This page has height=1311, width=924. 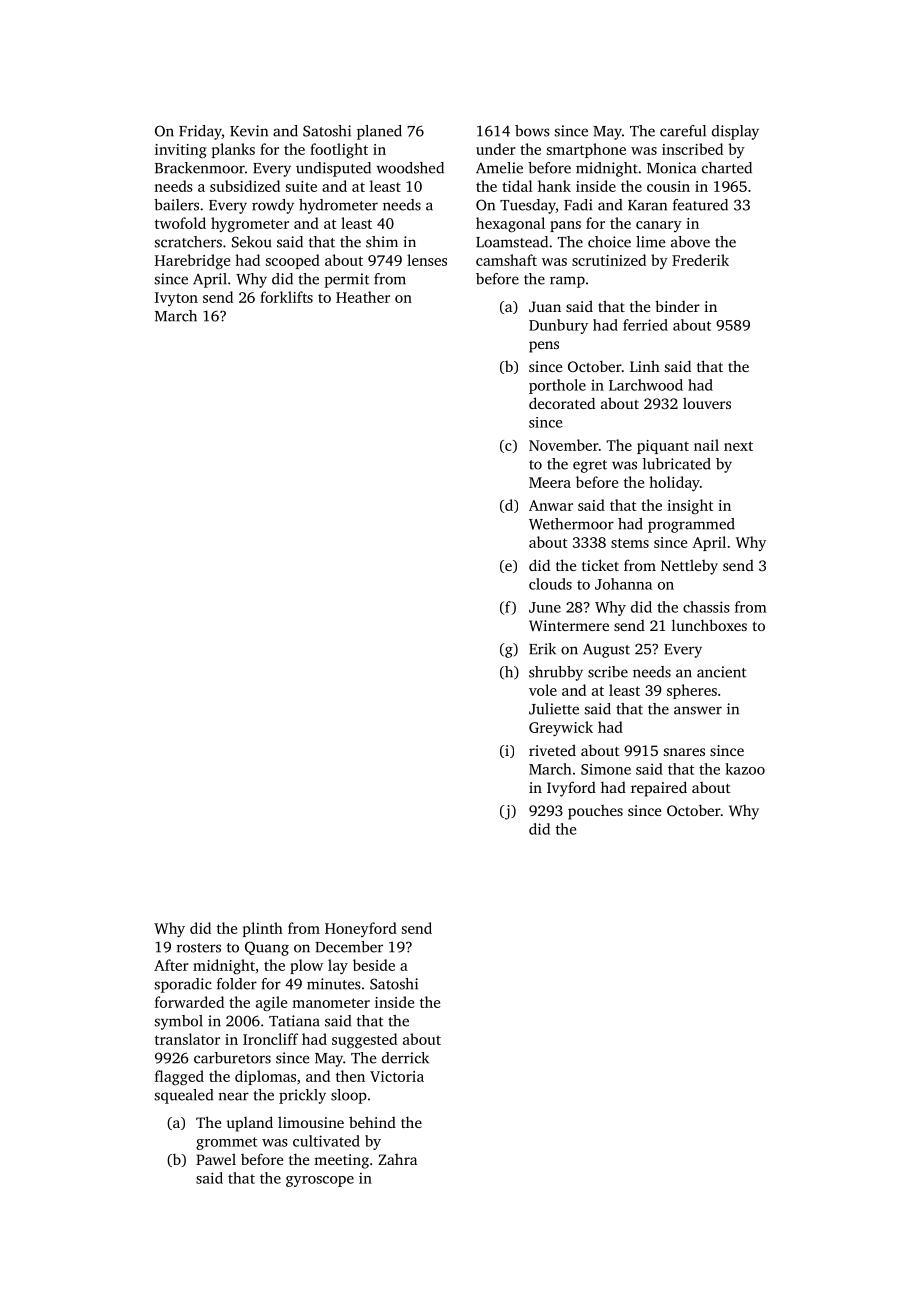 What do you see at coordinates (372, 1122) in the page?
I see `behind` at bounding box center [372, 1122].
